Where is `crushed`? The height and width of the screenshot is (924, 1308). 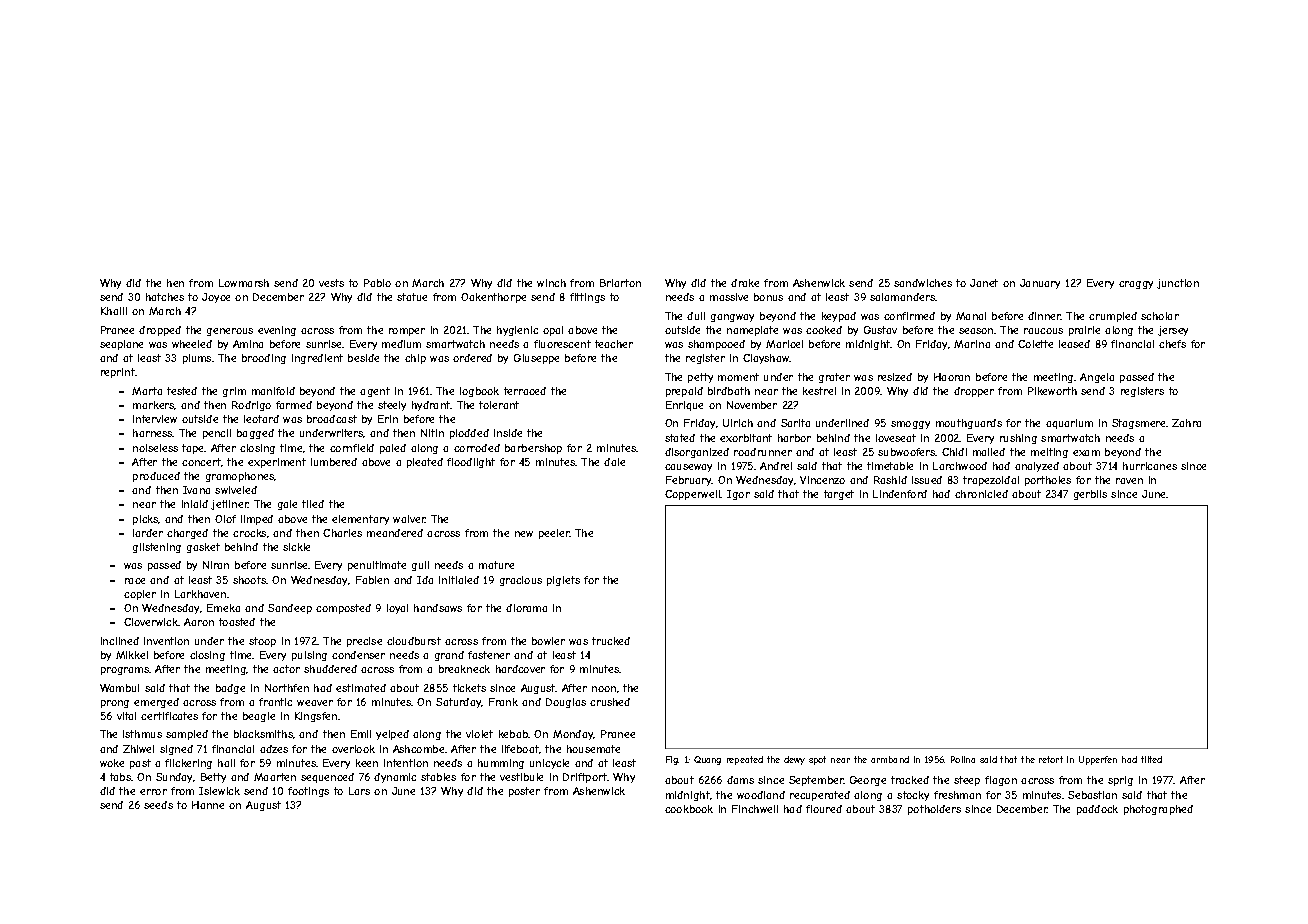
crushed is located at coordinates (610, 702).
